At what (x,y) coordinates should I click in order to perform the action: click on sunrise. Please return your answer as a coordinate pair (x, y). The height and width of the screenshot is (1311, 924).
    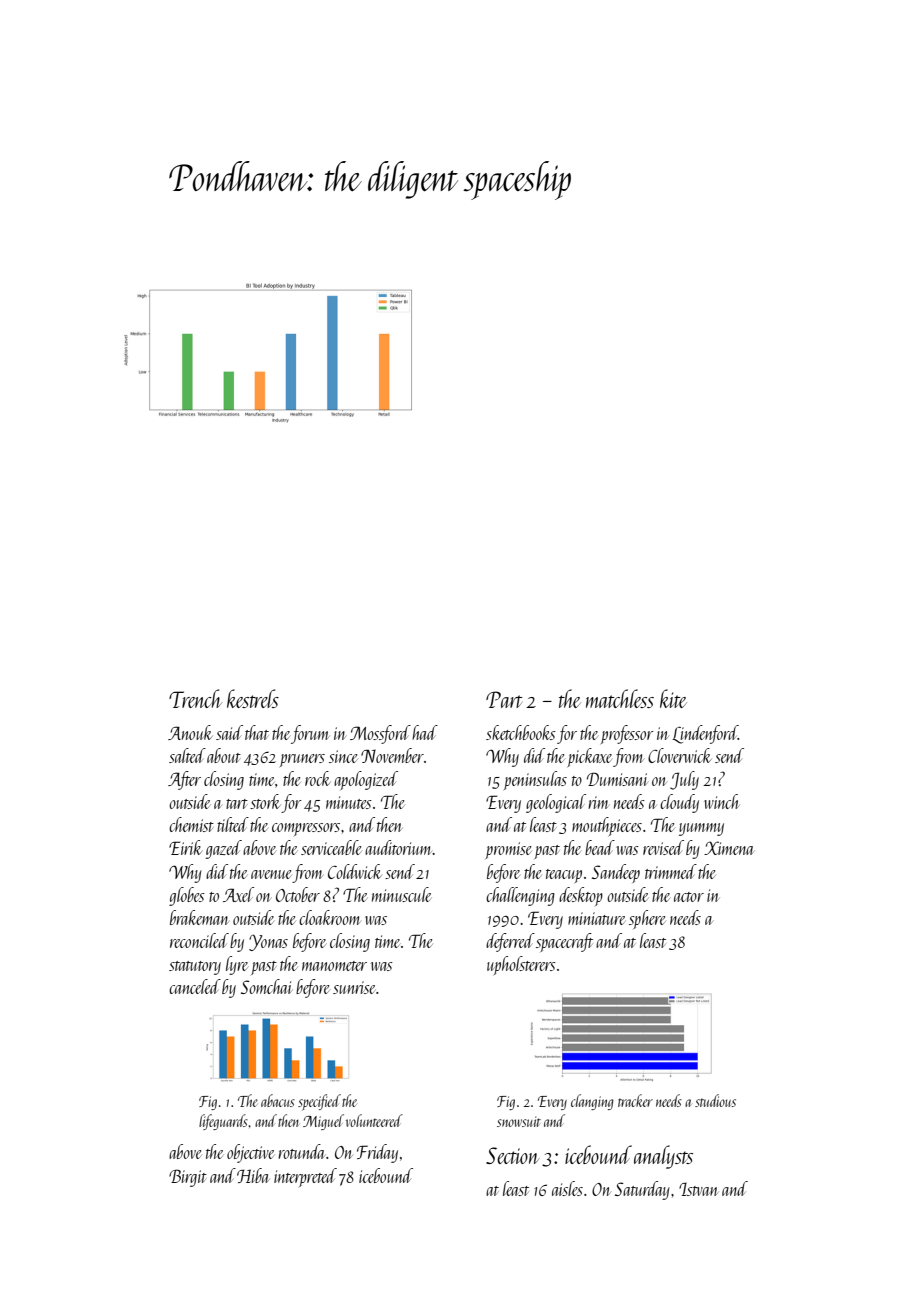
    Looking at the image, I should click on (354, 987).
